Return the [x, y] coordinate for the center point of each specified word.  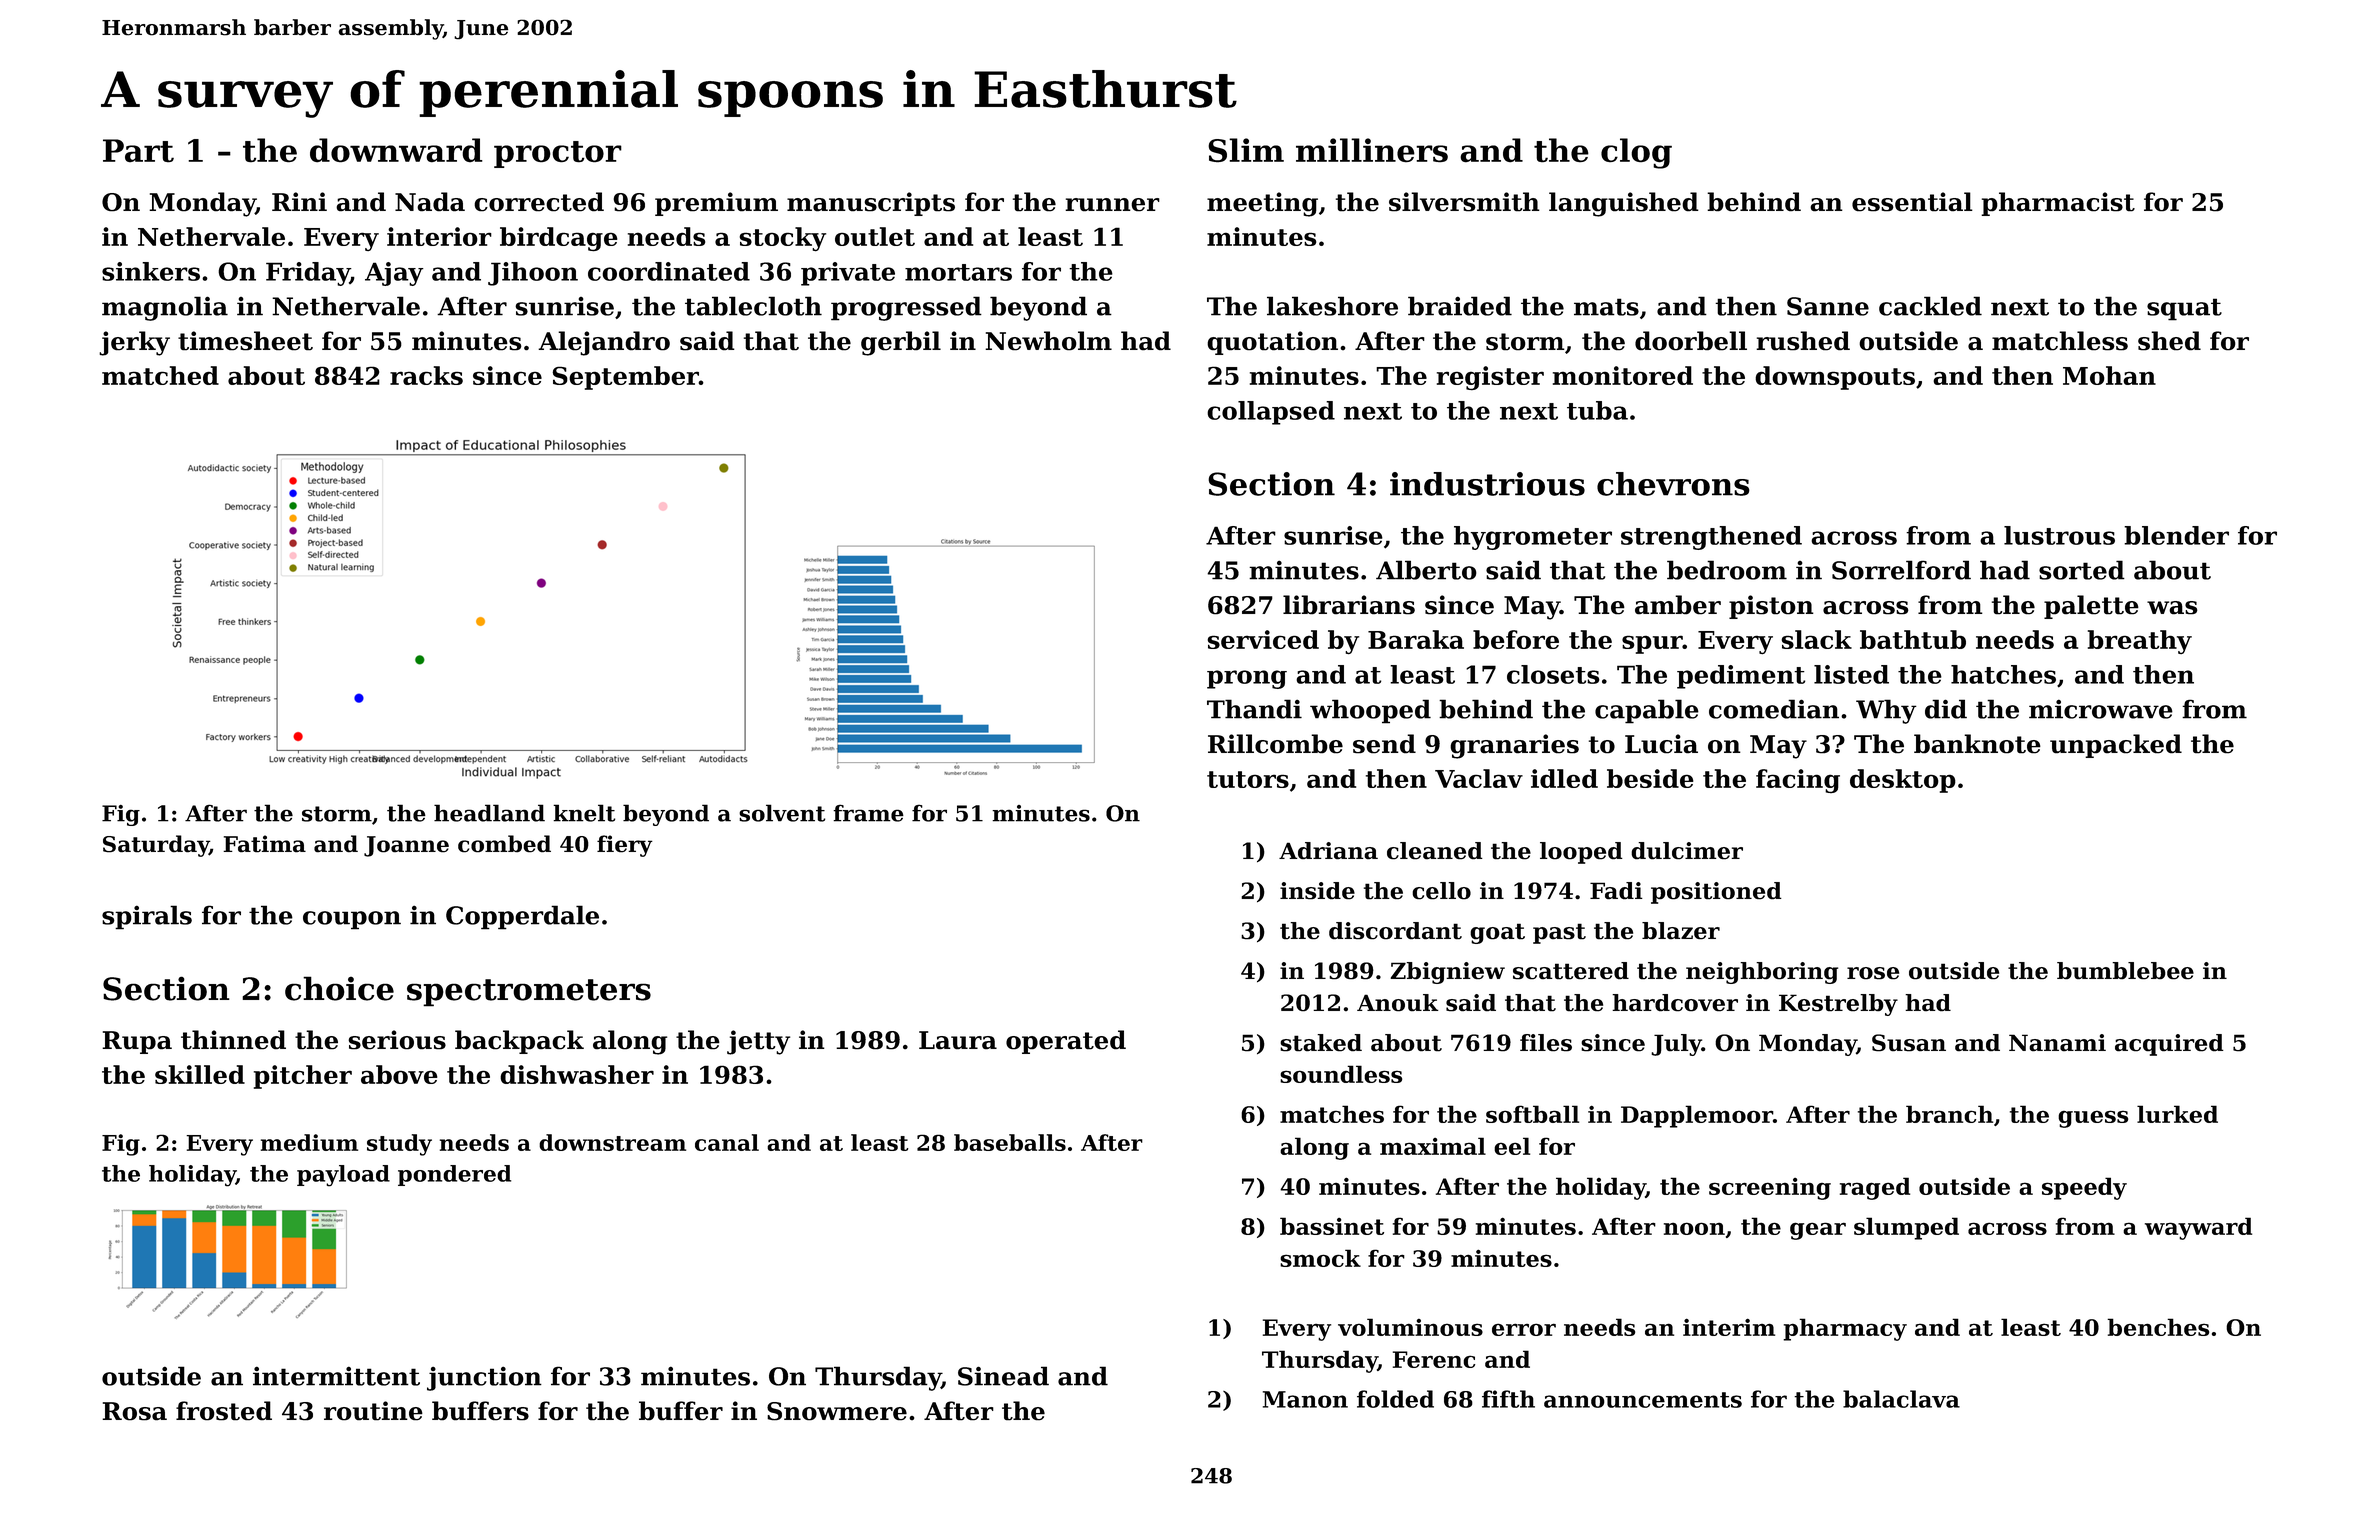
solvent [782, 813]
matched [160, 375]
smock [1320, 1258]
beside [1650, 778]
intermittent [336, 1376]
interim [1729, 1327]
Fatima [264, 844]
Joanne [406, 846]
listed [1851, 674]
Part [138, 151]
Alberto [1426, 570]
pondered [454, 1175]
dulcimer [1687, 851]
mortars [958, 272]
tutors [1248, 779]
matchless [2060, 341]
